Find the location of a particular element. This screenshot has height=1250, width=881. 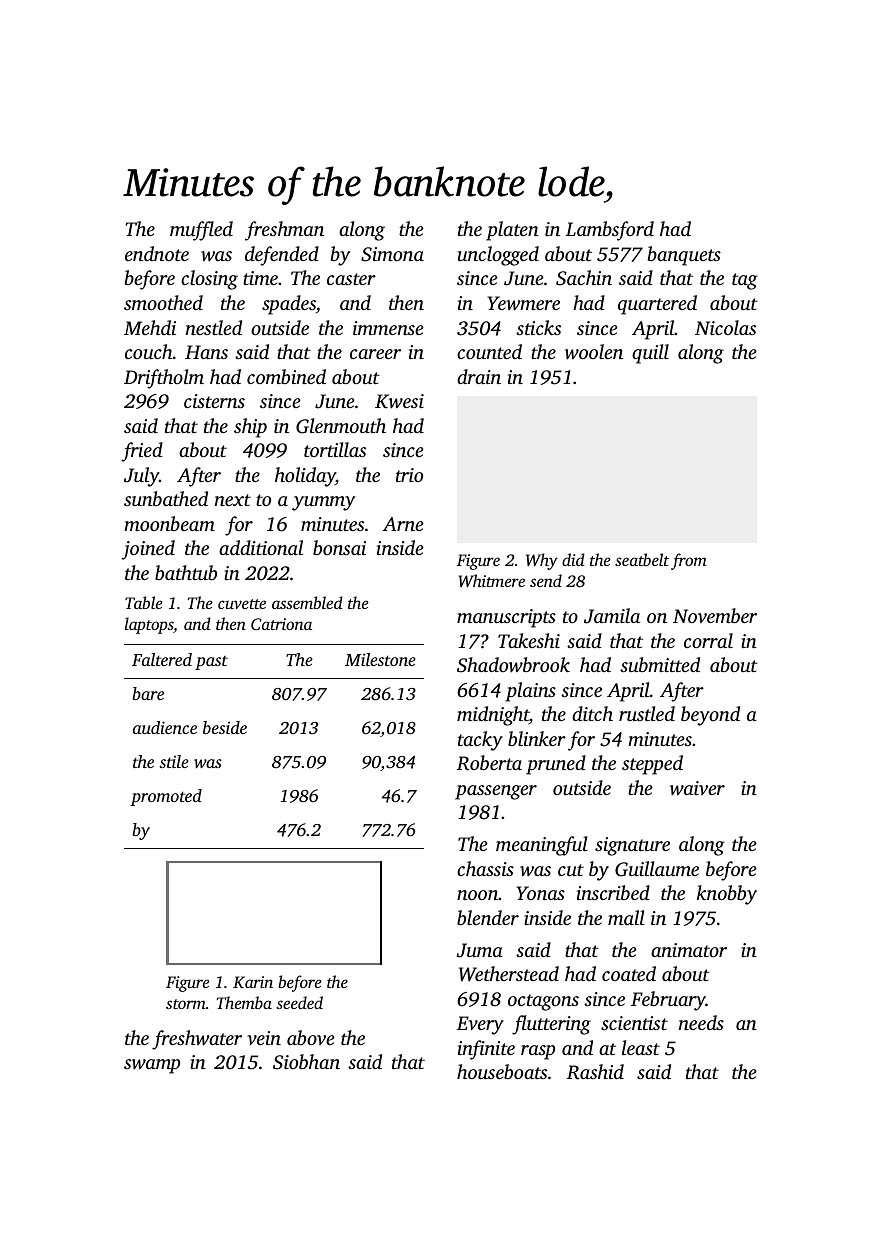

muffled is located at coordinates (201, 231).
